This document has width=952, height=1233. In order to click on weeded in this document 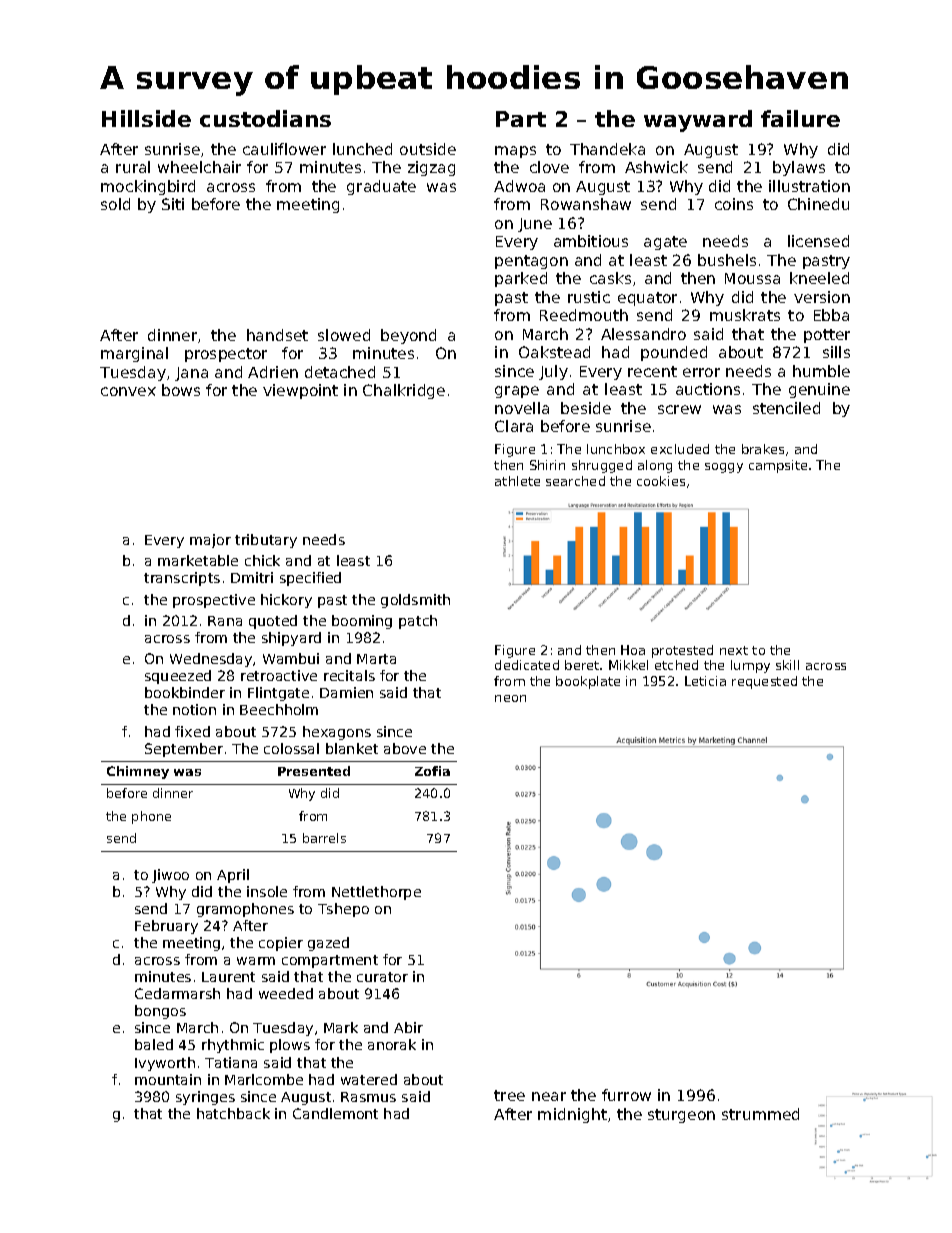, I will do `click(286, 993)`.
